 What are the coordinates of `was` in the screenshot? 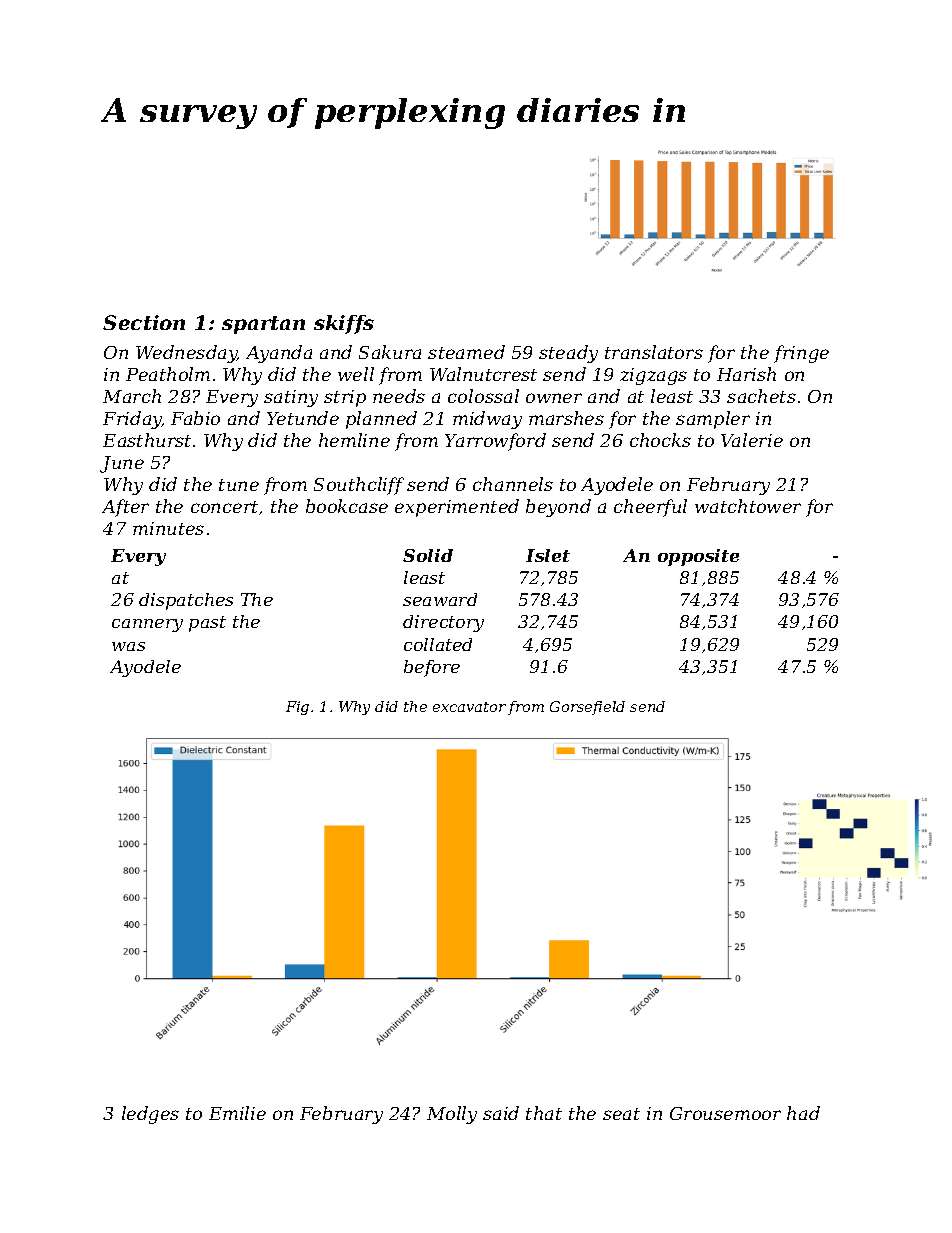 It's located at (128, 646).
